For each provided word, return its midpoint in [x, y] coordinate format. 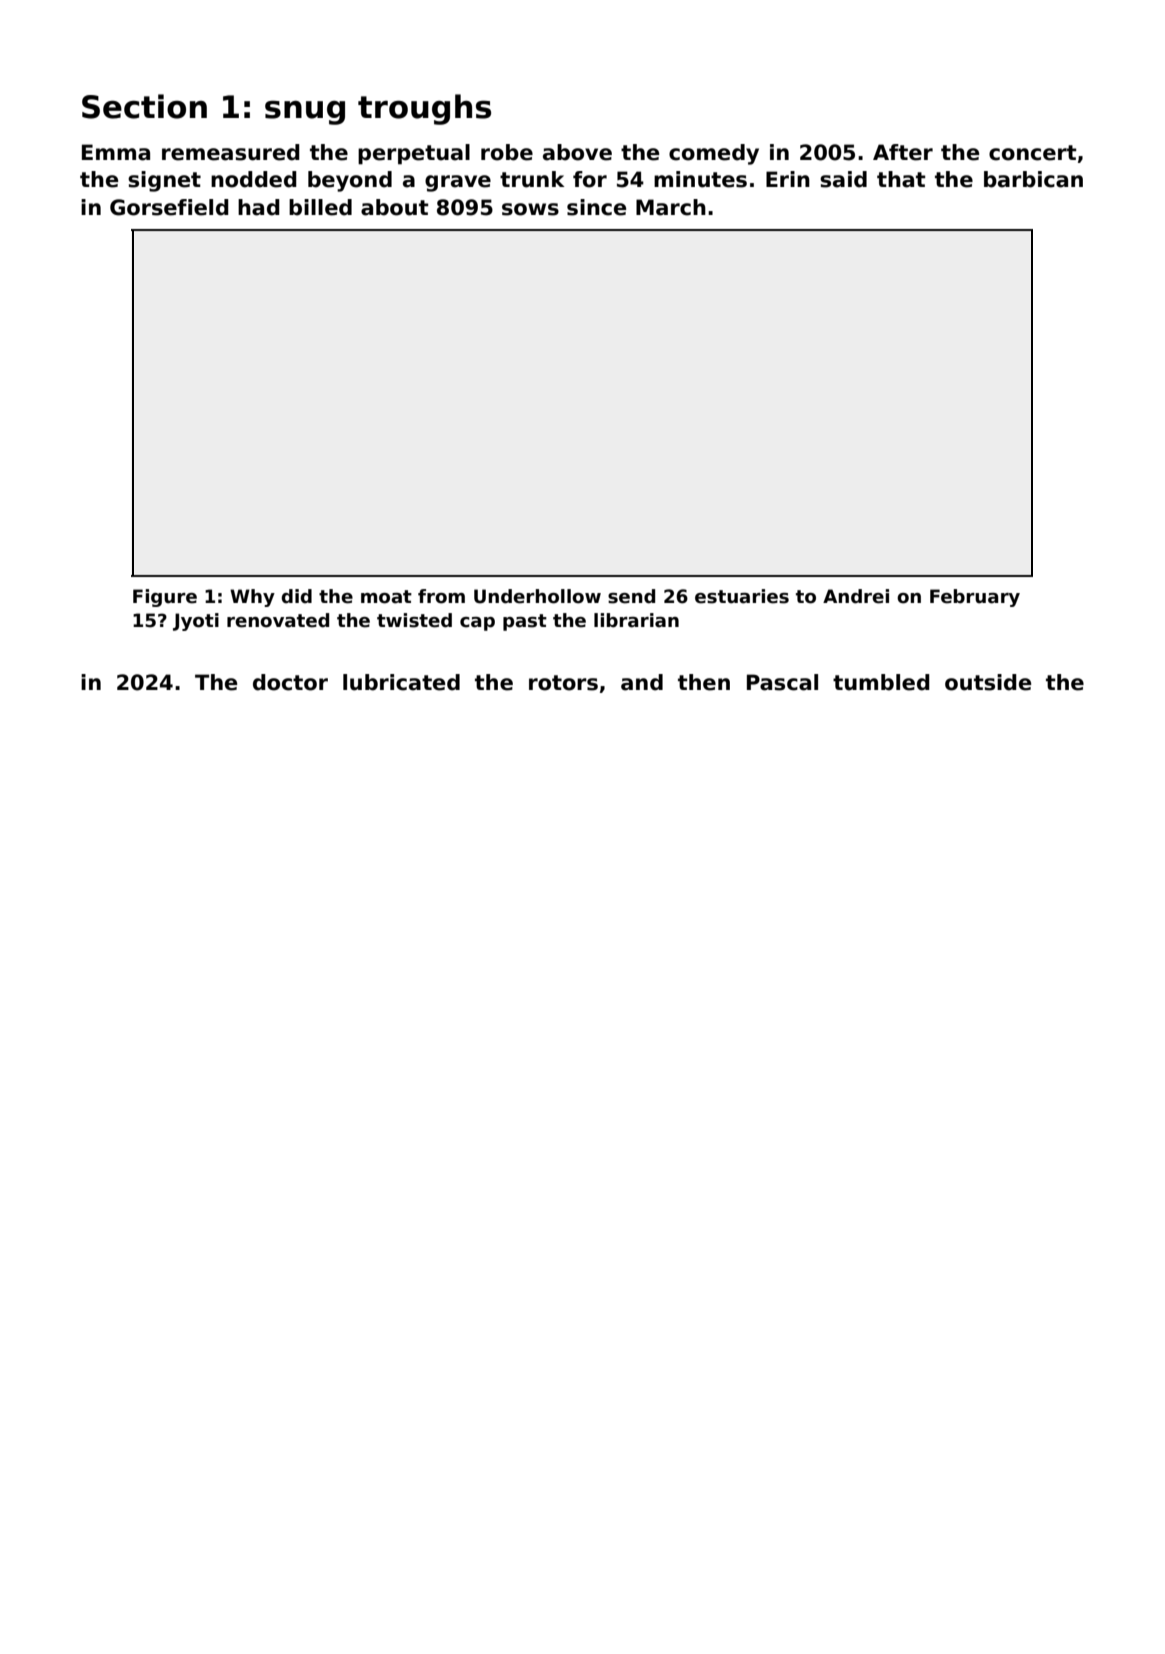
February [975, 598]
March [671, 207]
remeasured [231, 152]
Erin [788, 179]
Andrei [856, 596]
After [903, 152]
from [441, 596]
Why [252, 598]
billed [320, 207]
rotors [563, 683]
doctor [290, 682]
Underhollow [537, 596]
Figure [165, 598]
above [577, 152]
